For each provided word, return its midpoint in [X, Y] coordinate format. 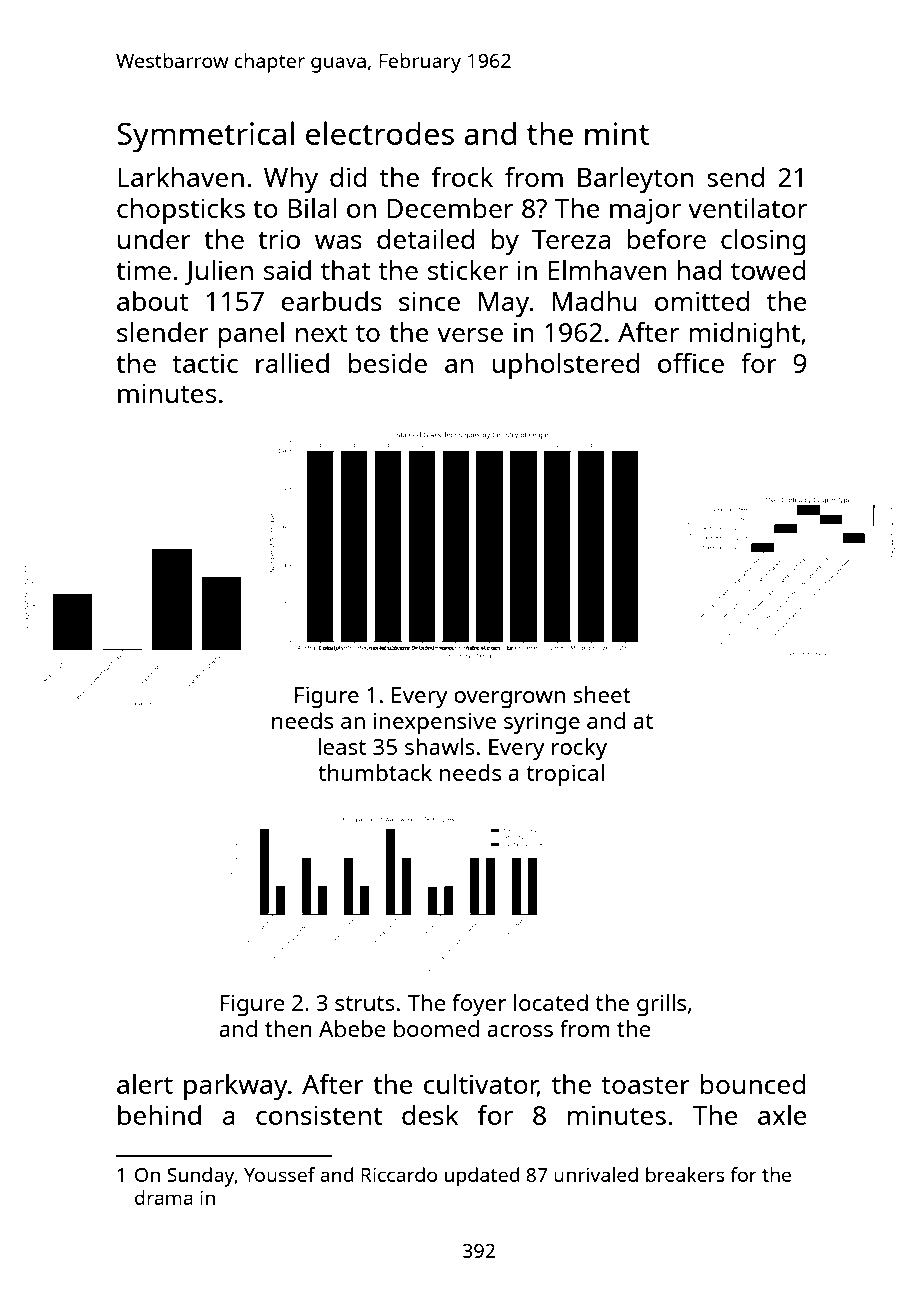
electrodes [380, 133]
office [691, 363]
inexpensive [435, 723]
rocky [579, 749]
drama [164, 1197]
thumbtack [375, 772]
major [645, 211]
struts [365, 1003]
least [342, 746]
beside [388, 363]
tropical [565, 775]
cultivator [481, 1085]
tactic [205, 363]
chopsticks [181, 211]
